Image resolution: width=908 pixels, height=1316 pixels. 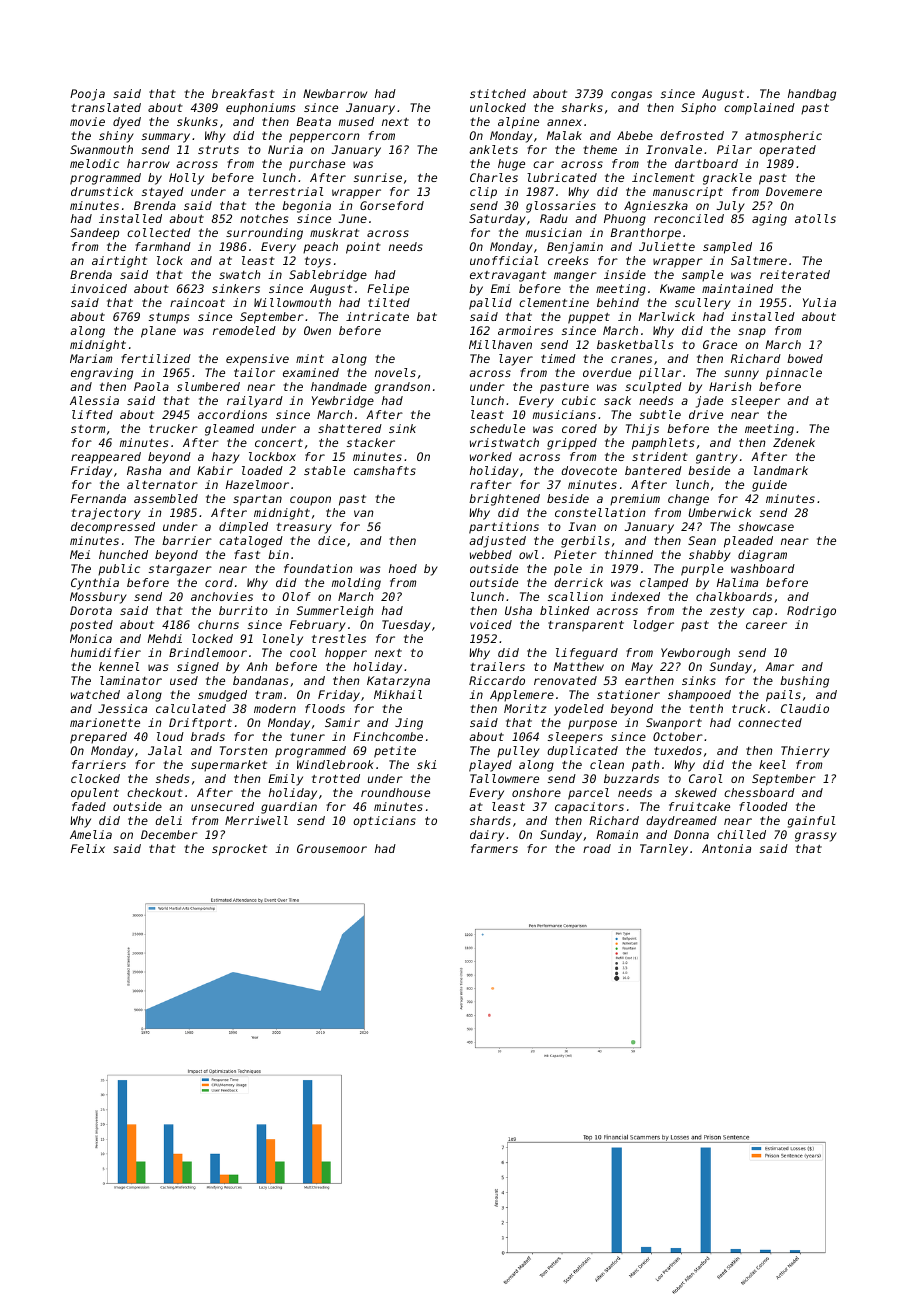 I want to click on Pooja, so click(x=87, y=95).
